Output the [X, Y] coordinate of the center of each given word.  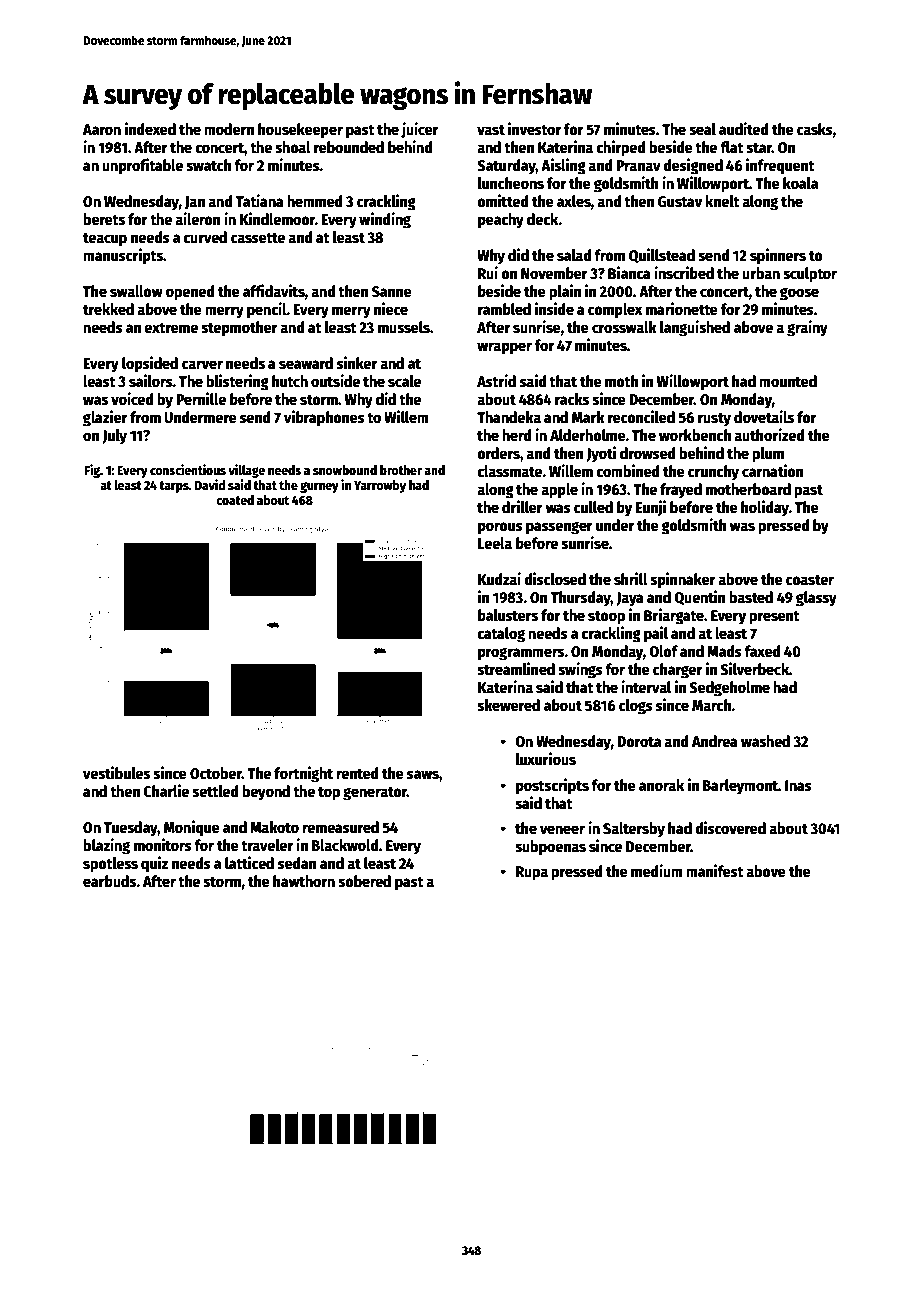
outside [335, 381]
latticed [249, 863]
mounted [788, 381]
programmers [521, 654]
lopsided [150, 364]
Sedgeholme [729, 689]
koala [800, 183]
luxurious [546, 758]
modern [229, 129]
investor [534, 128]
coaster [810, 580]
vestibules [116, 773]
